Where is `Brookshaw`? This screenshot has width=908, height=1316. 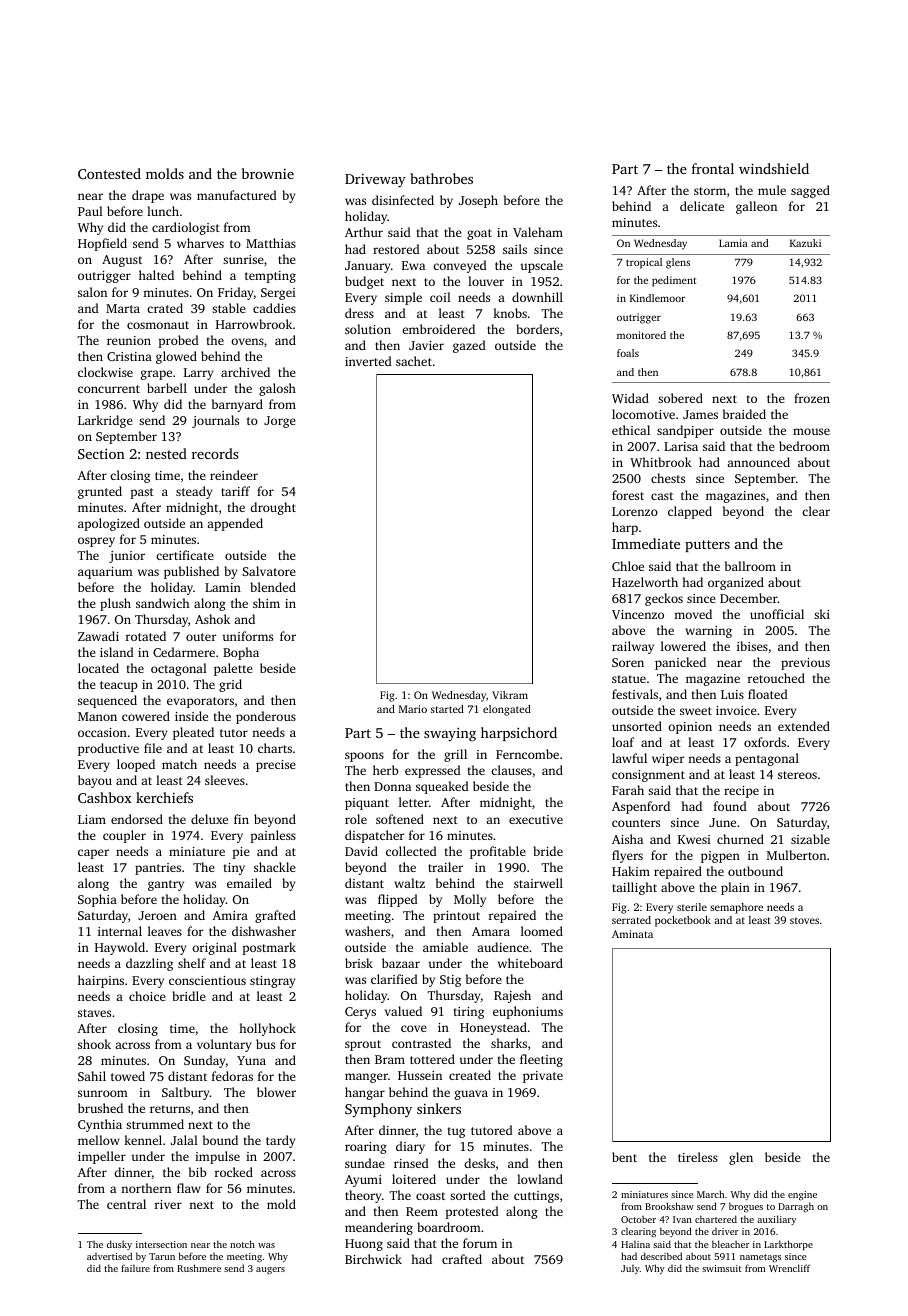 Brookshaw is located at coordinates (669, 1206).
